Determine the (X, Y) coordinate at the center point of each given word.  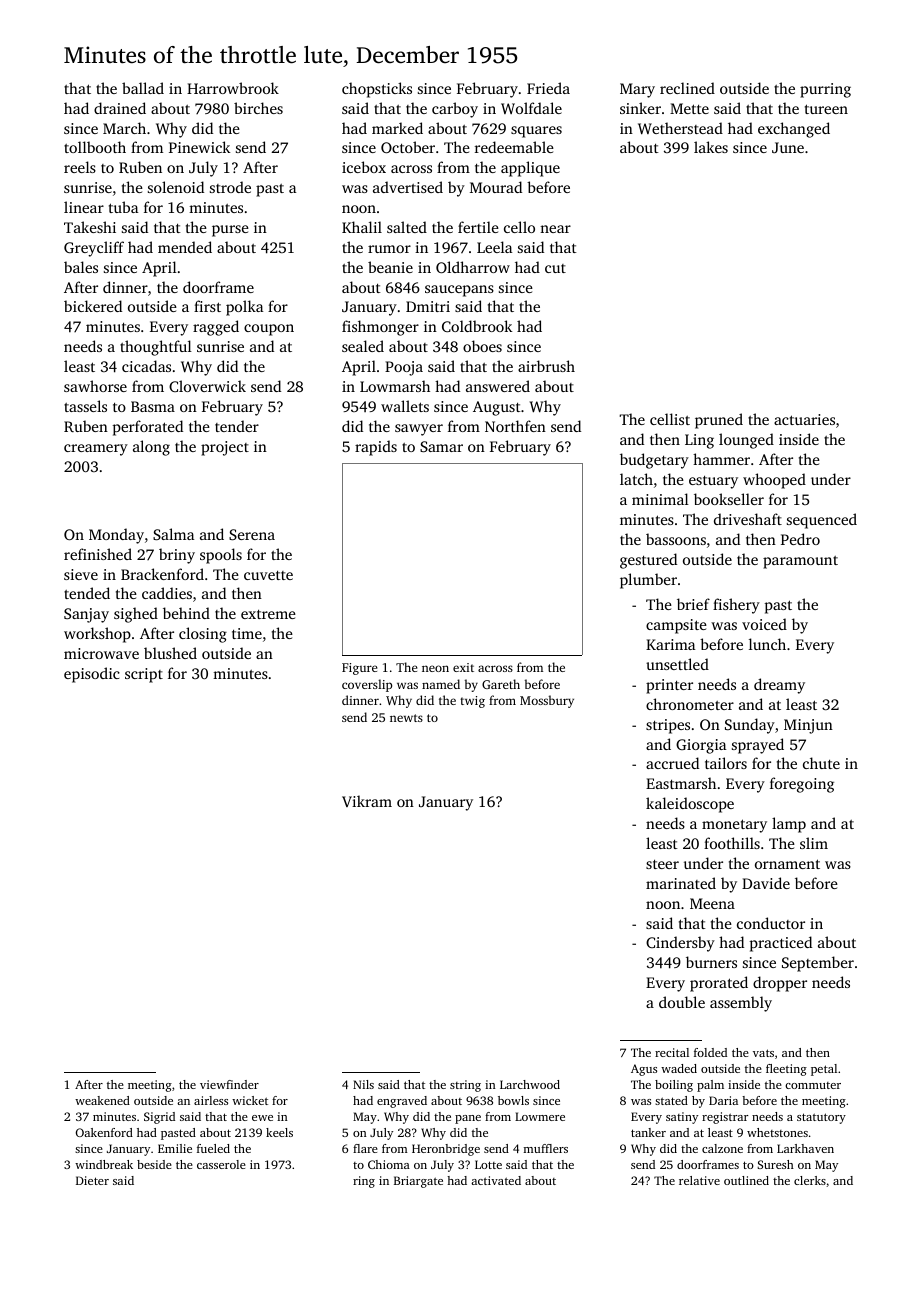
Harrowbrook (233, 88)
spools (221, 556)
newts (406, 718)
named (441, 684)
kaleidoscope (690, 805)
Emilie (175, 1148)
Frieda (548, 88)
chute (821, 763)
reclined (687, 88)
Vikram (367, 801)
